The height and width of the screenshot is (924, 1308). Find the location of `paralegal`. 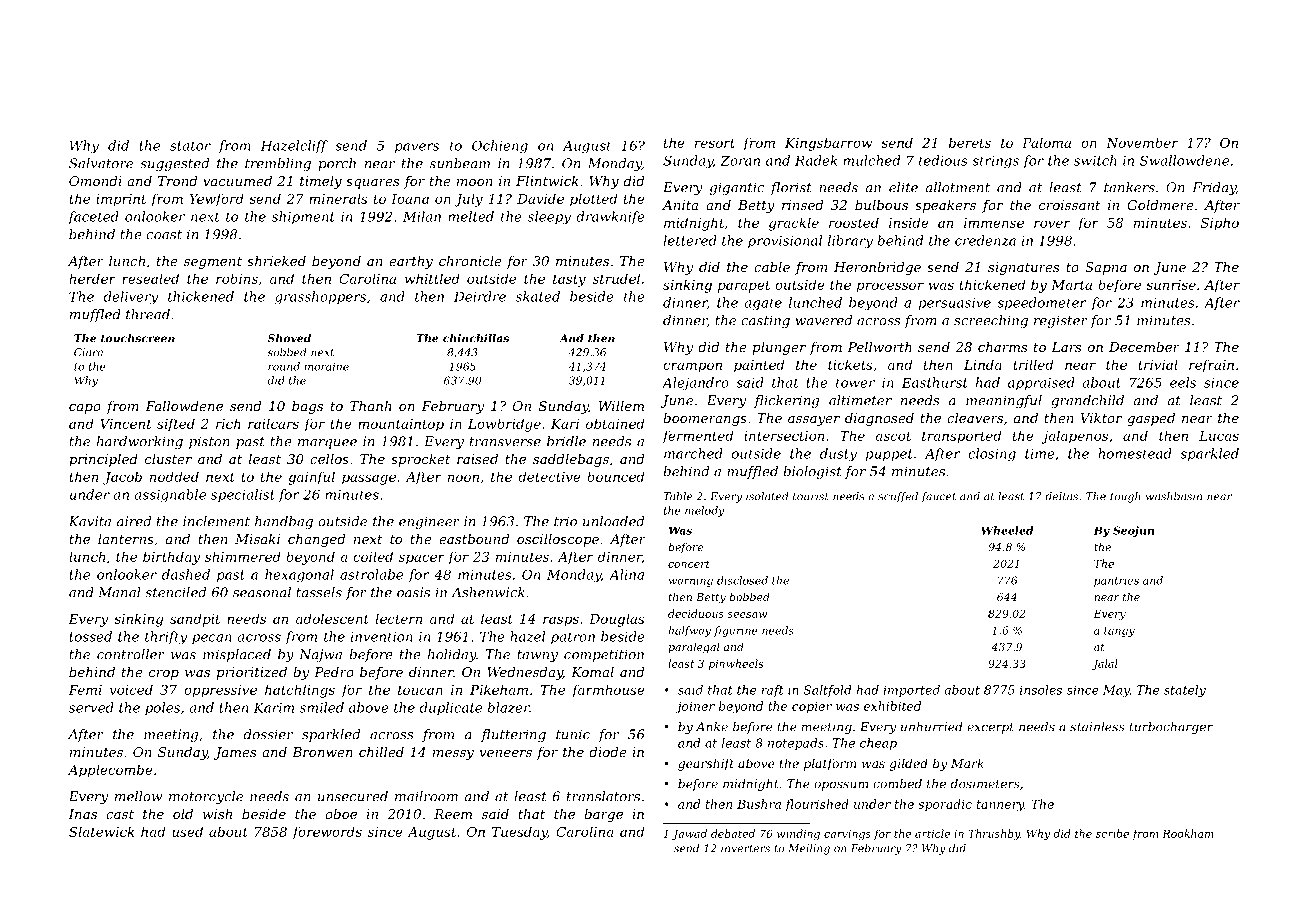

paralegal is located at coordinates (694, 648).
